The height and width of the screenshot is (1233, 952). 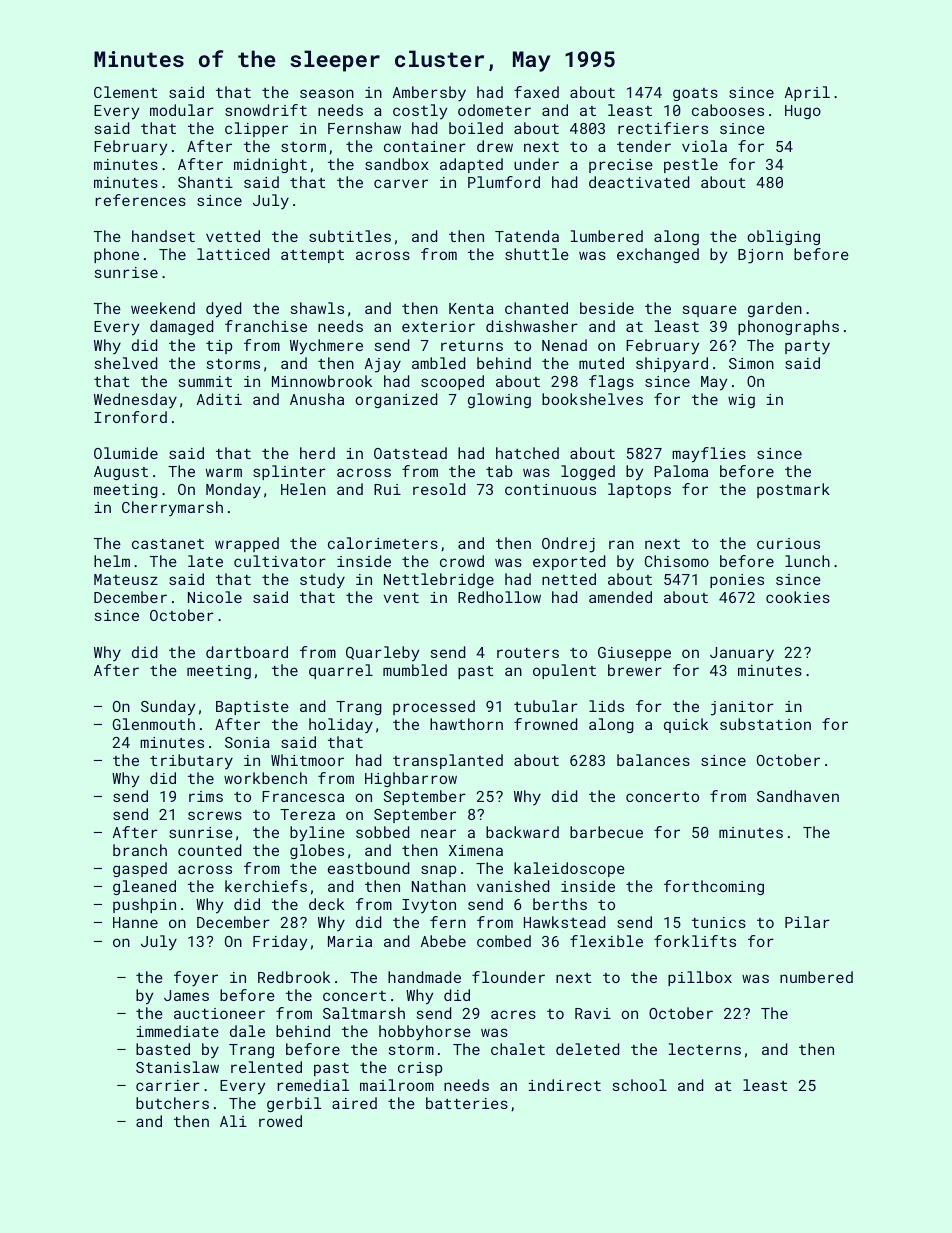 What do you see at coordinates (536, 92) in the screenshot?
I see `faxed` at bounding box center [536, 92].
